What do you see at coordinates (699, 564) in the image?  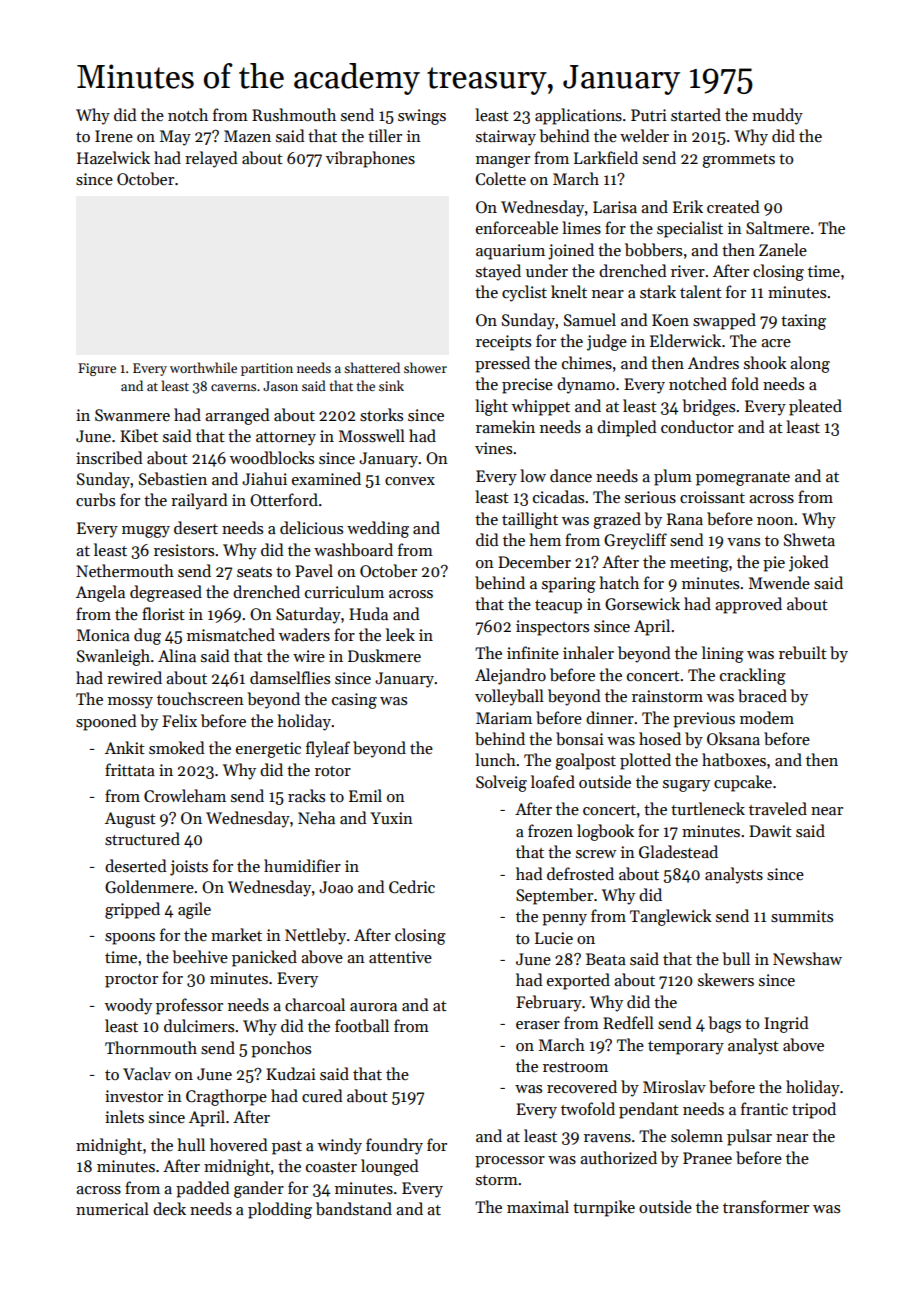 I see `meeting` at bounding box center [699, 564].
